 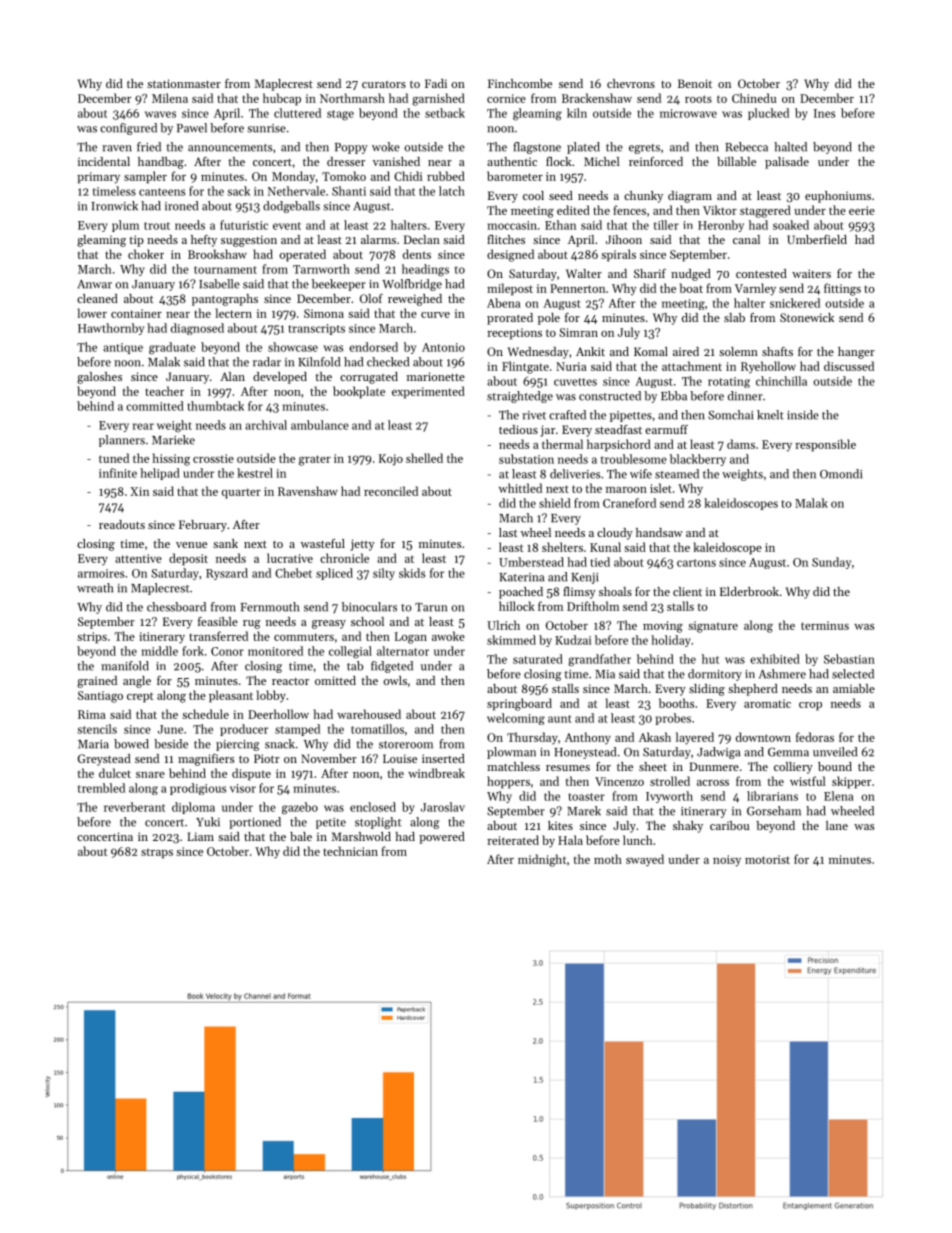 I want to click on skimmed, so click(x=511, y=640).
